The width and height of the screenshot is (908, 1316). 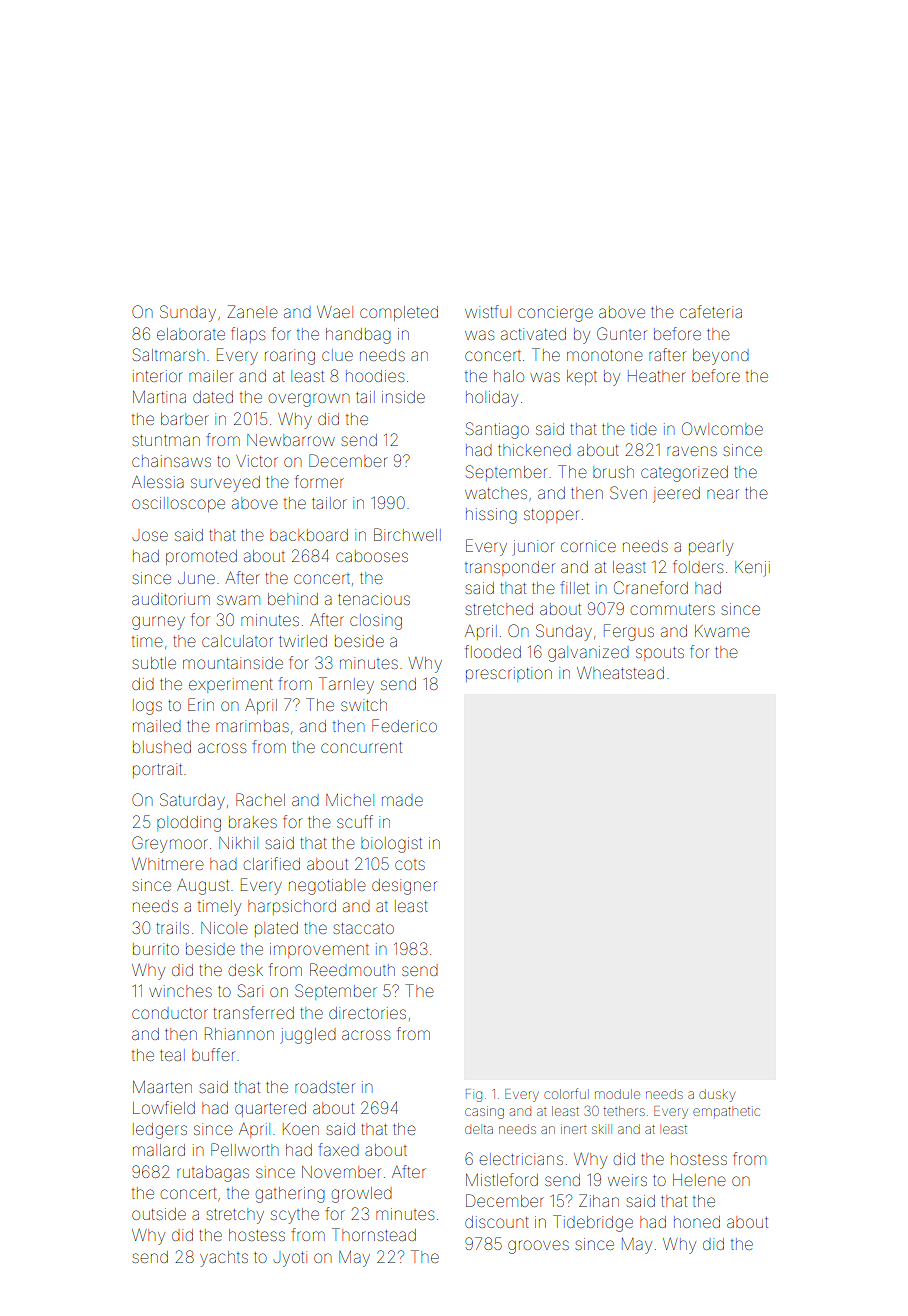 I want to click on thickened, so click(x=534, y=450).
